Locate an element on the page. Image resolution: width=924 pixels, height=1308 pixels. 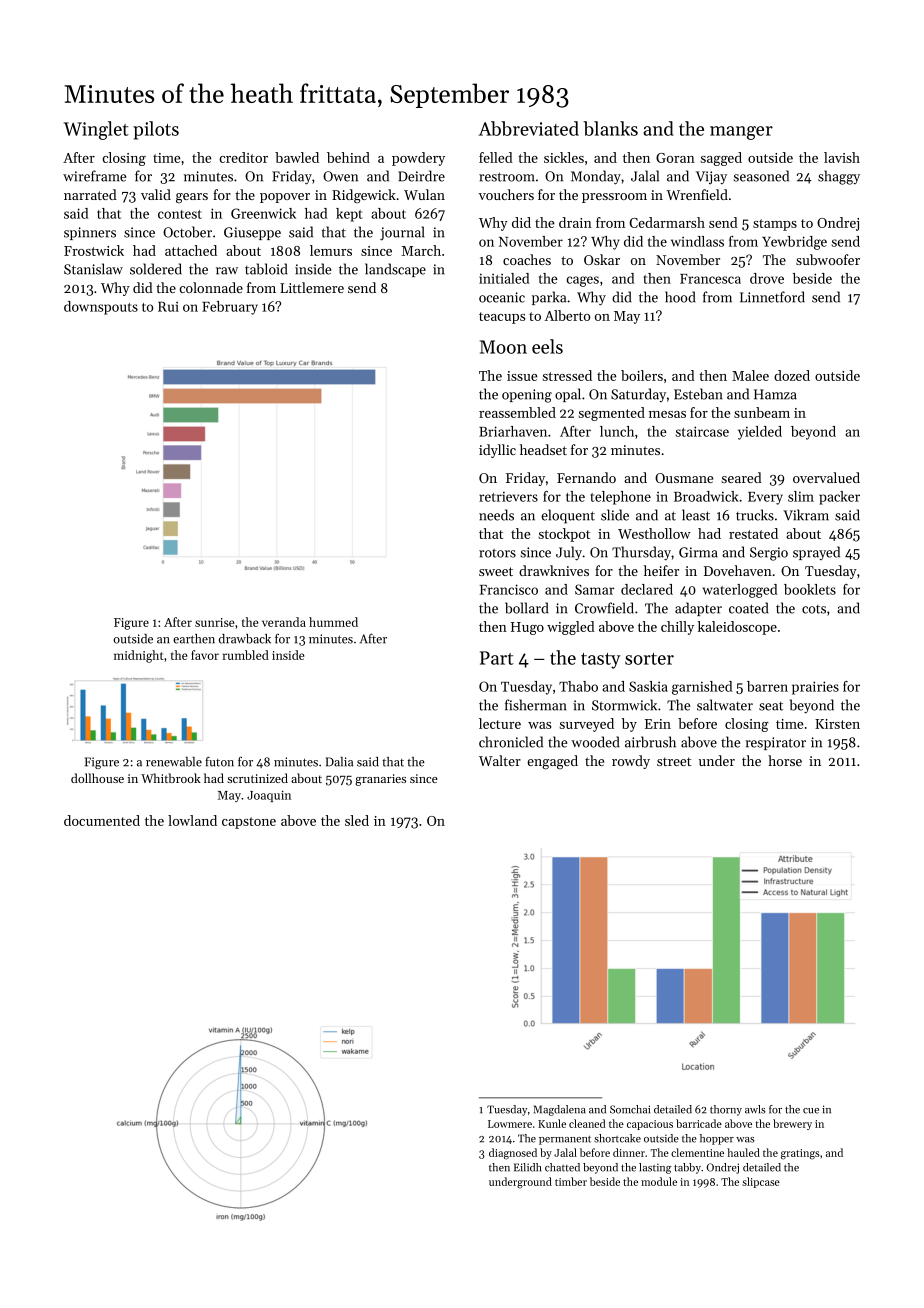
Lowmere is located at coordinates (510, 1124).
